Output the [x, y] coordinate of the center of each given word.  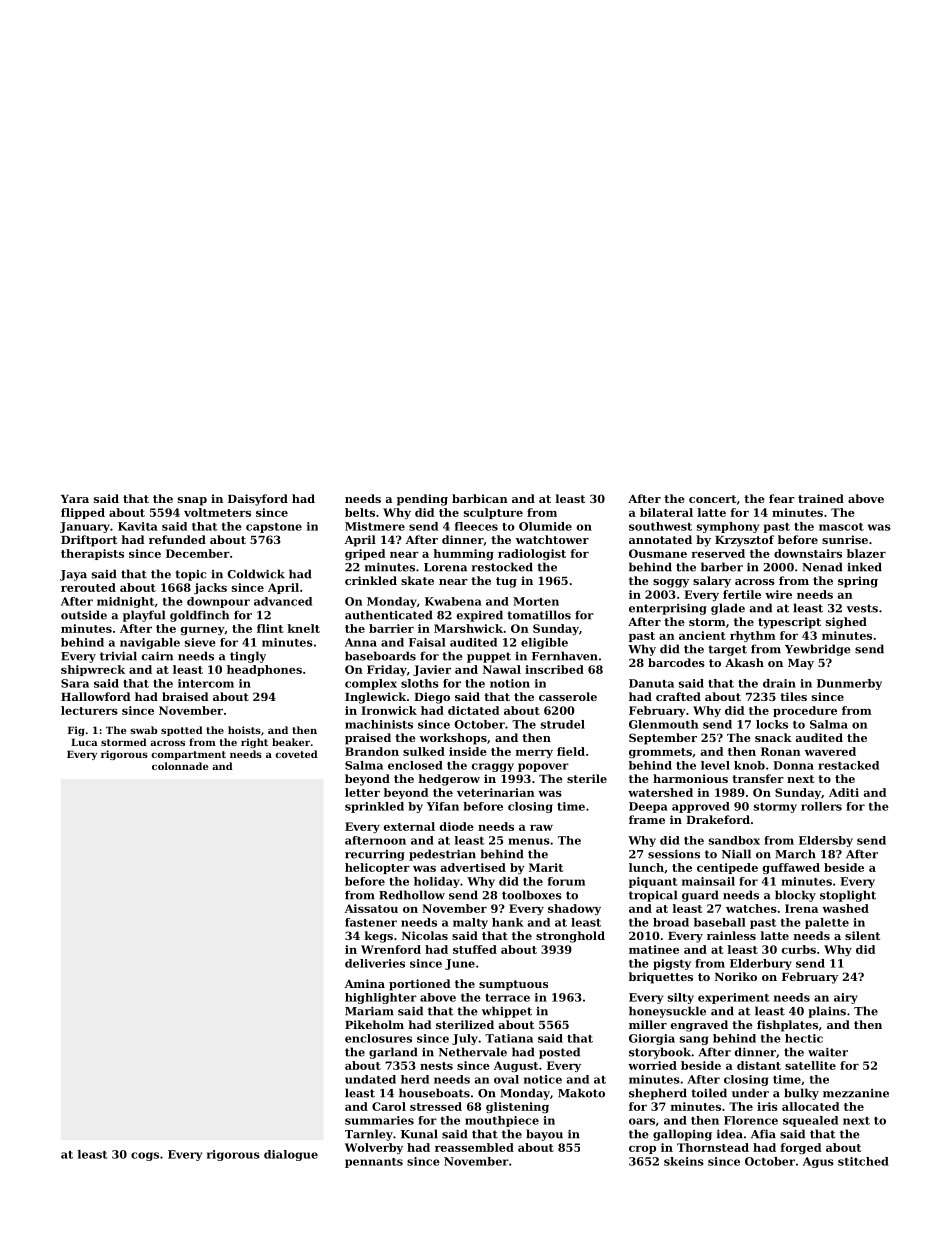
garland [393, 1053]
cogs [145, 1156]
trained [821, 498]
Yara [75, 499]
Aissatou [371, 908]
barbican [480, 498]
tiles [793, 696]
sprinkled [374, 807]
